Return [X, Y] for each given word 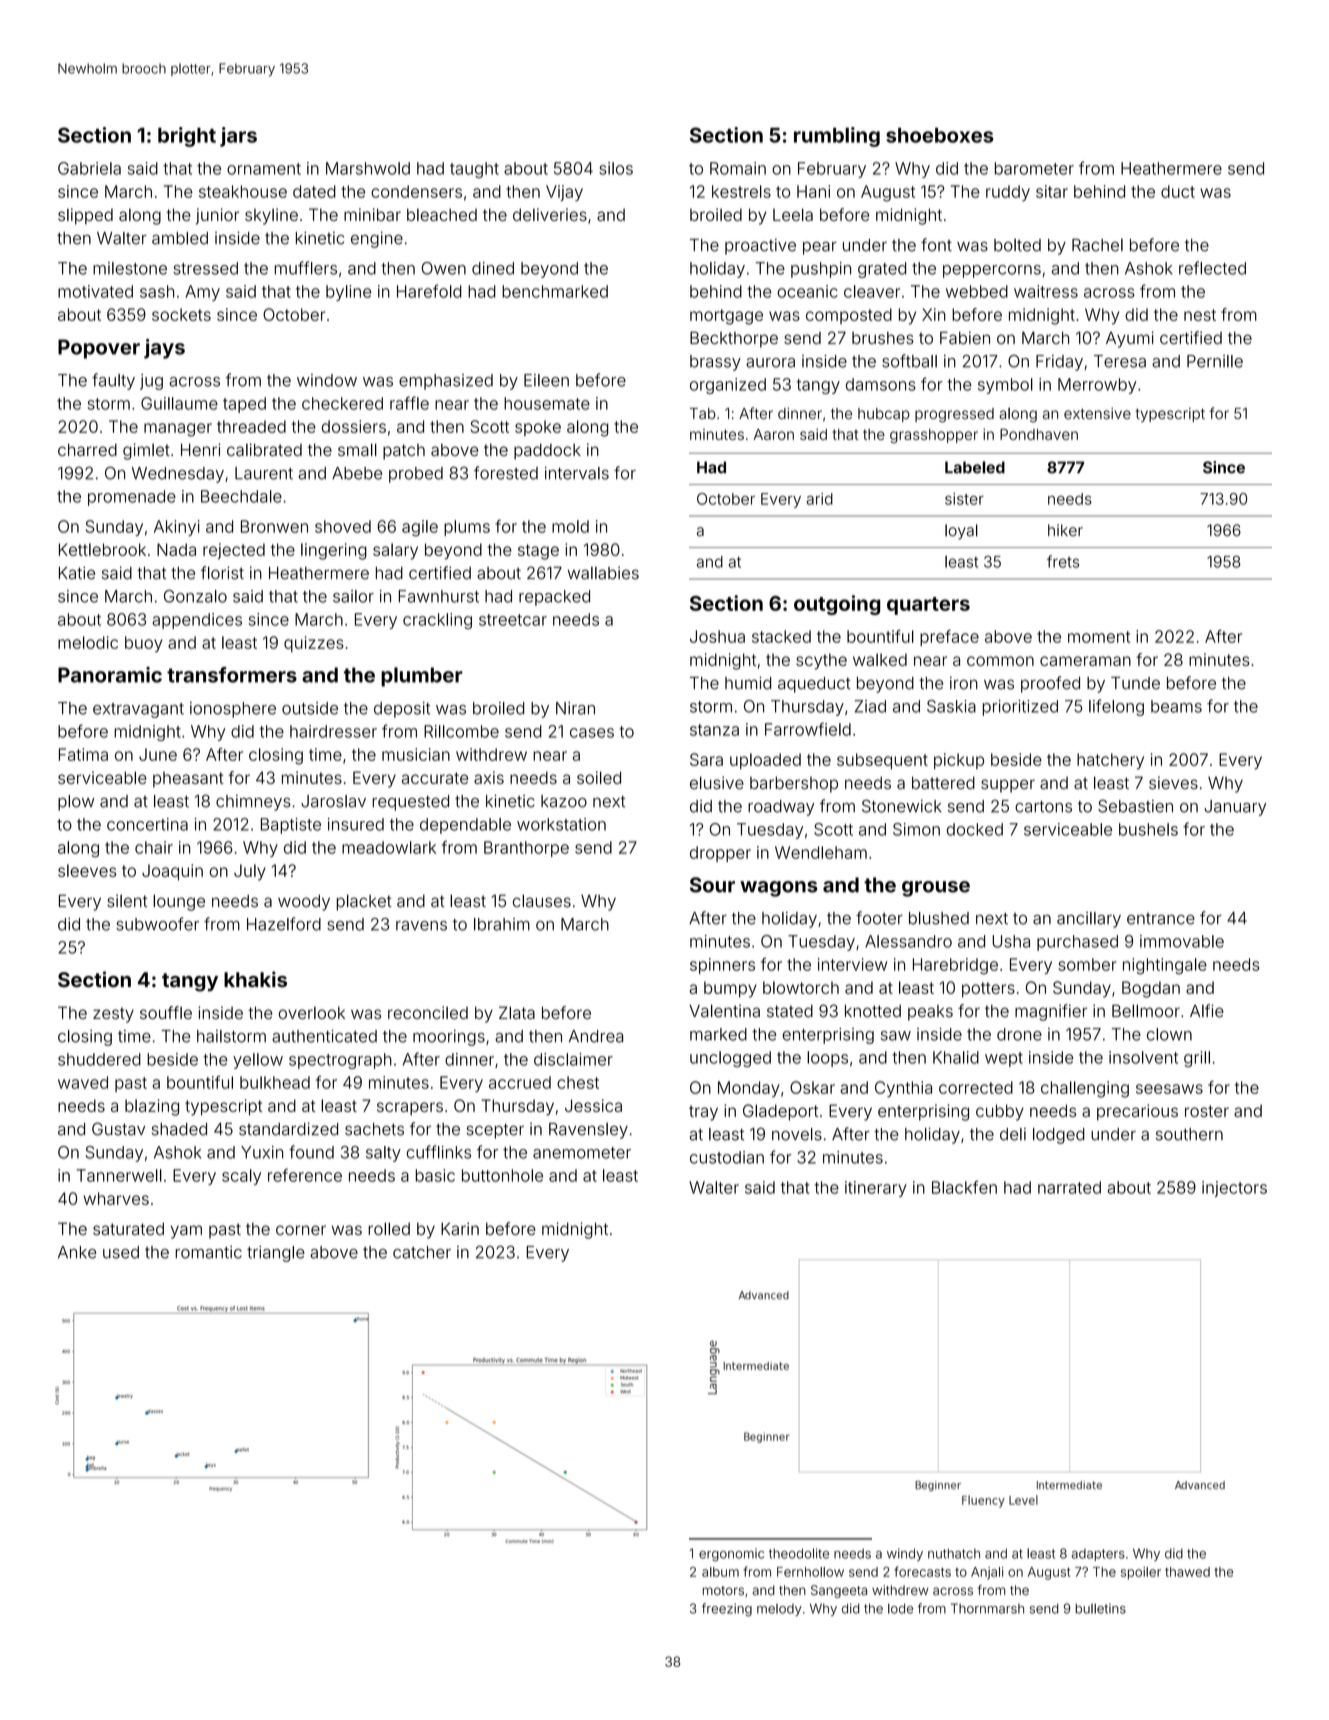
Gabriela [89, 168]
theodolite [799, 1553]
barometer [1034, 168]
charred [87, 449]
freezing [727, 1610]
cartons [1043, 807]
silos [616, 168]
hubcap [884, 415]
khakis [255, 979]
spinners [722, 966]
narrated [1069, 1187]
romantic [208, 1252]
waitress [1046, 291]
